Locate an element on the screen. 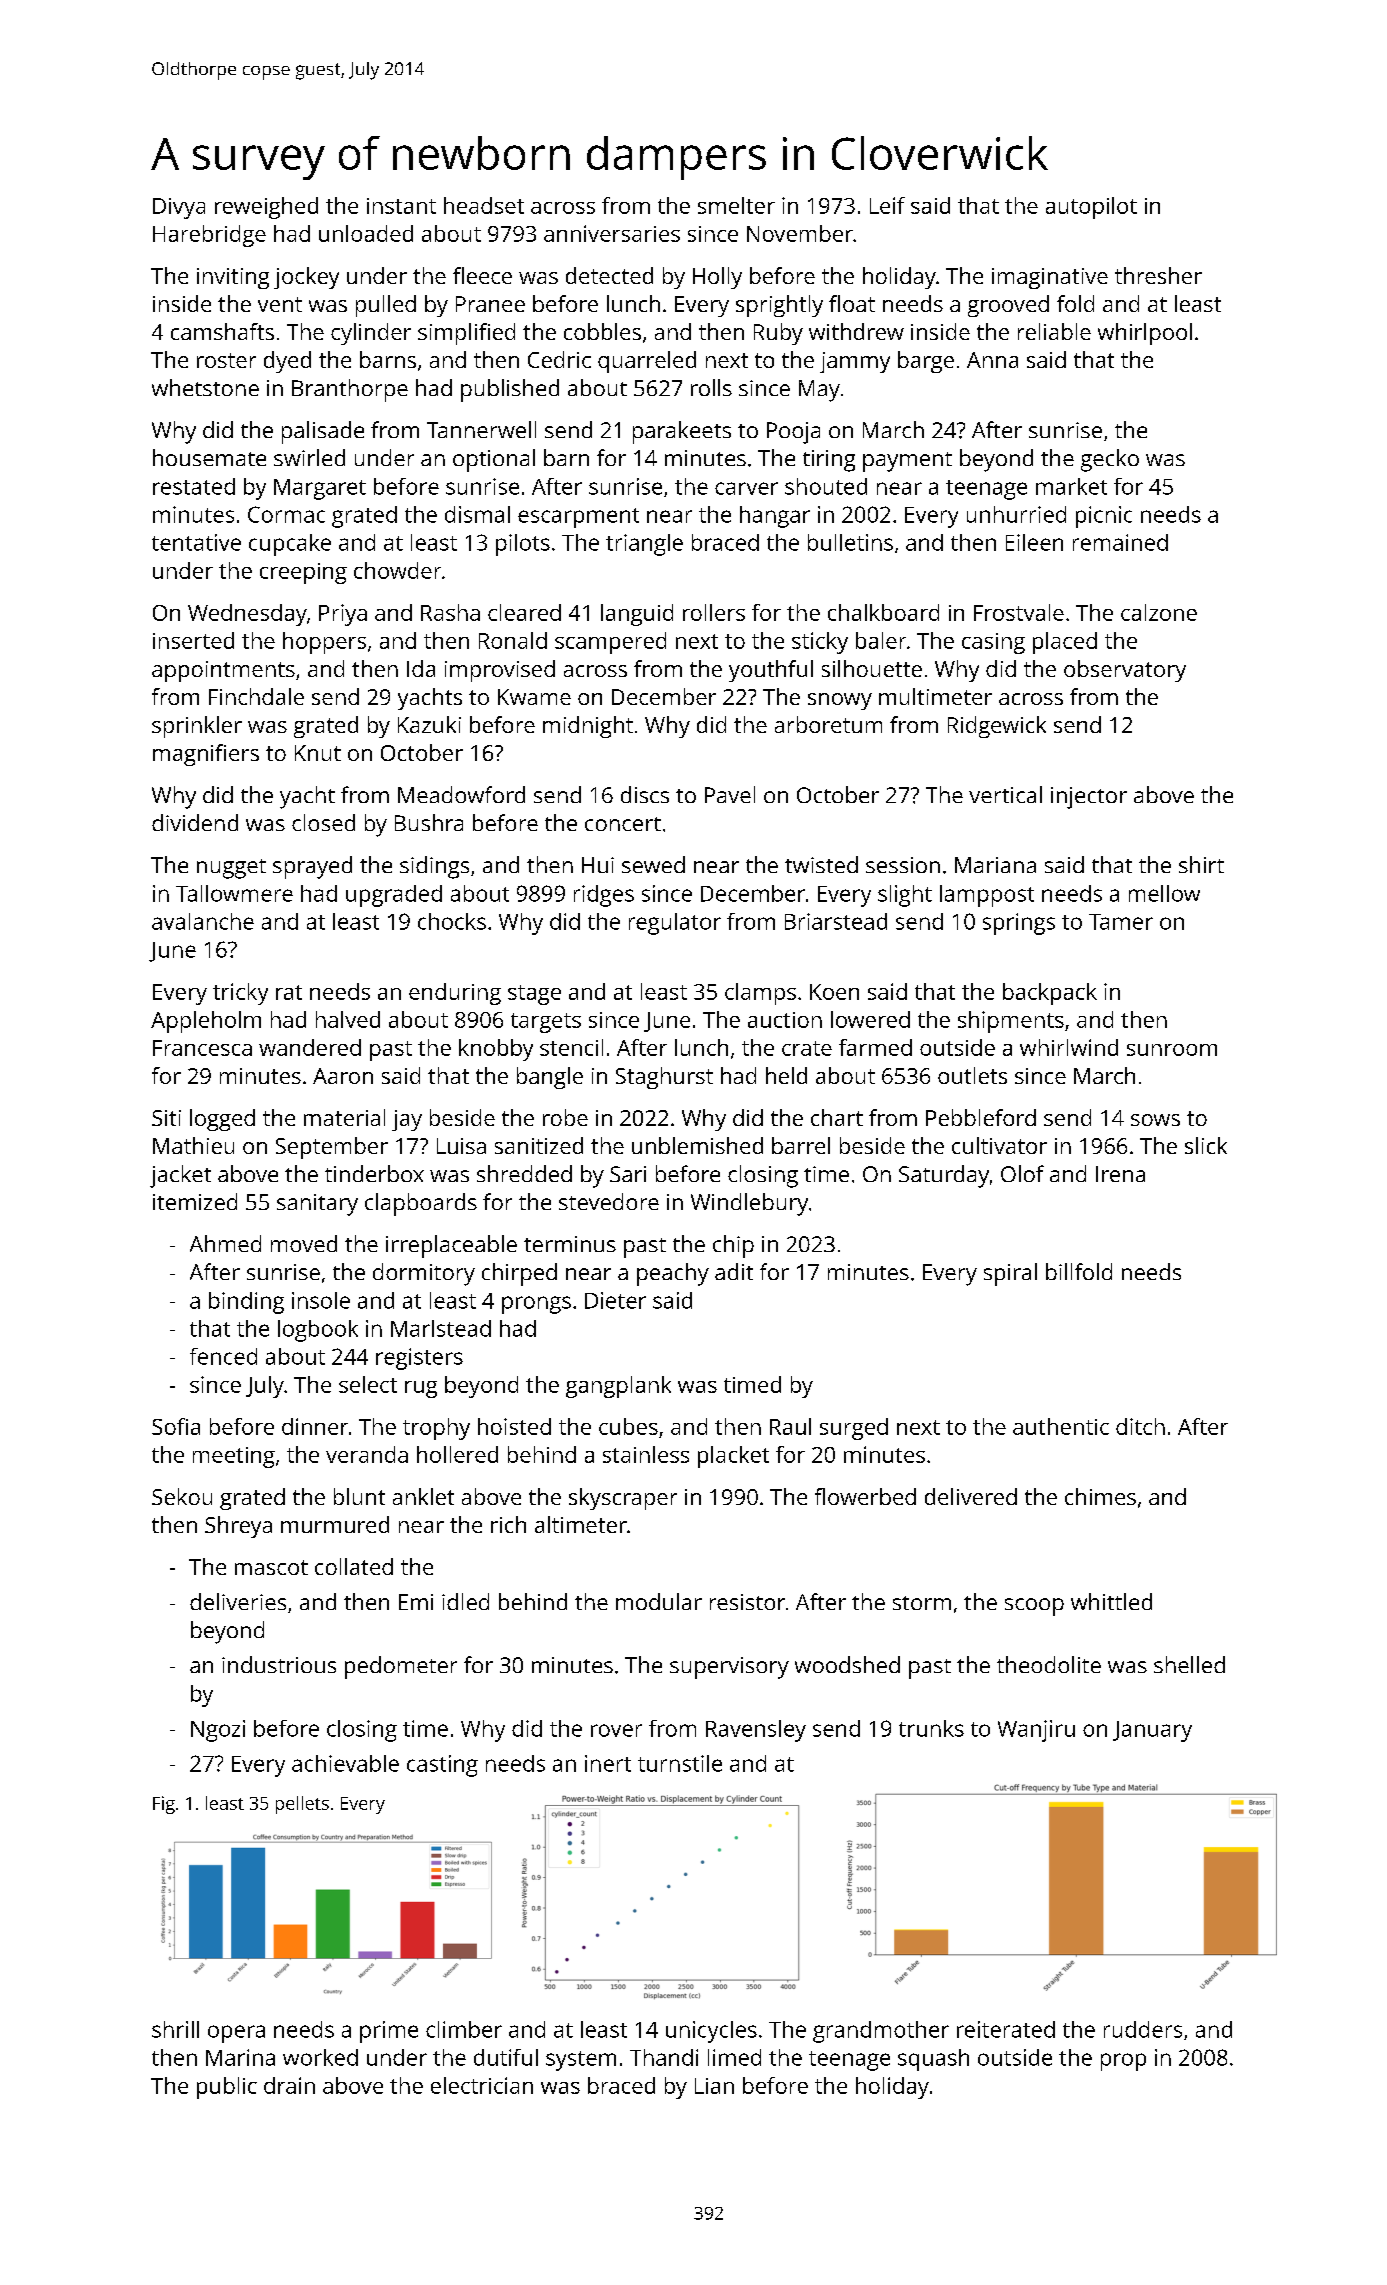 The width and height of the screenshot is (1387, 2285). autopilot is located at coordinates (1091, 208).
